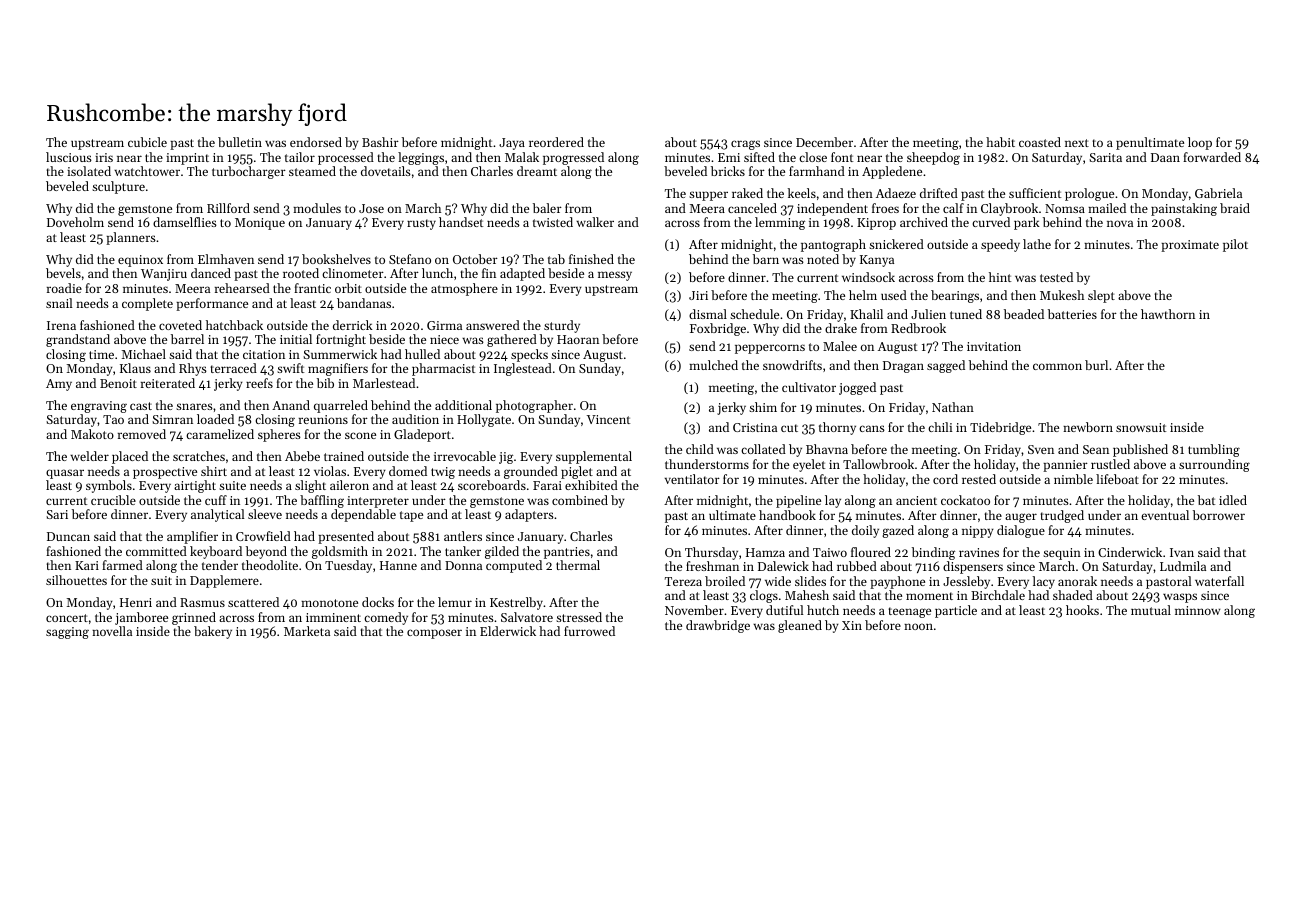 The width and height of the screenshot is (1308, 924). What do you see at coordinates (75, 222) in the screenshot?
I see `Doveholm` at bounding box center [75, 222].
